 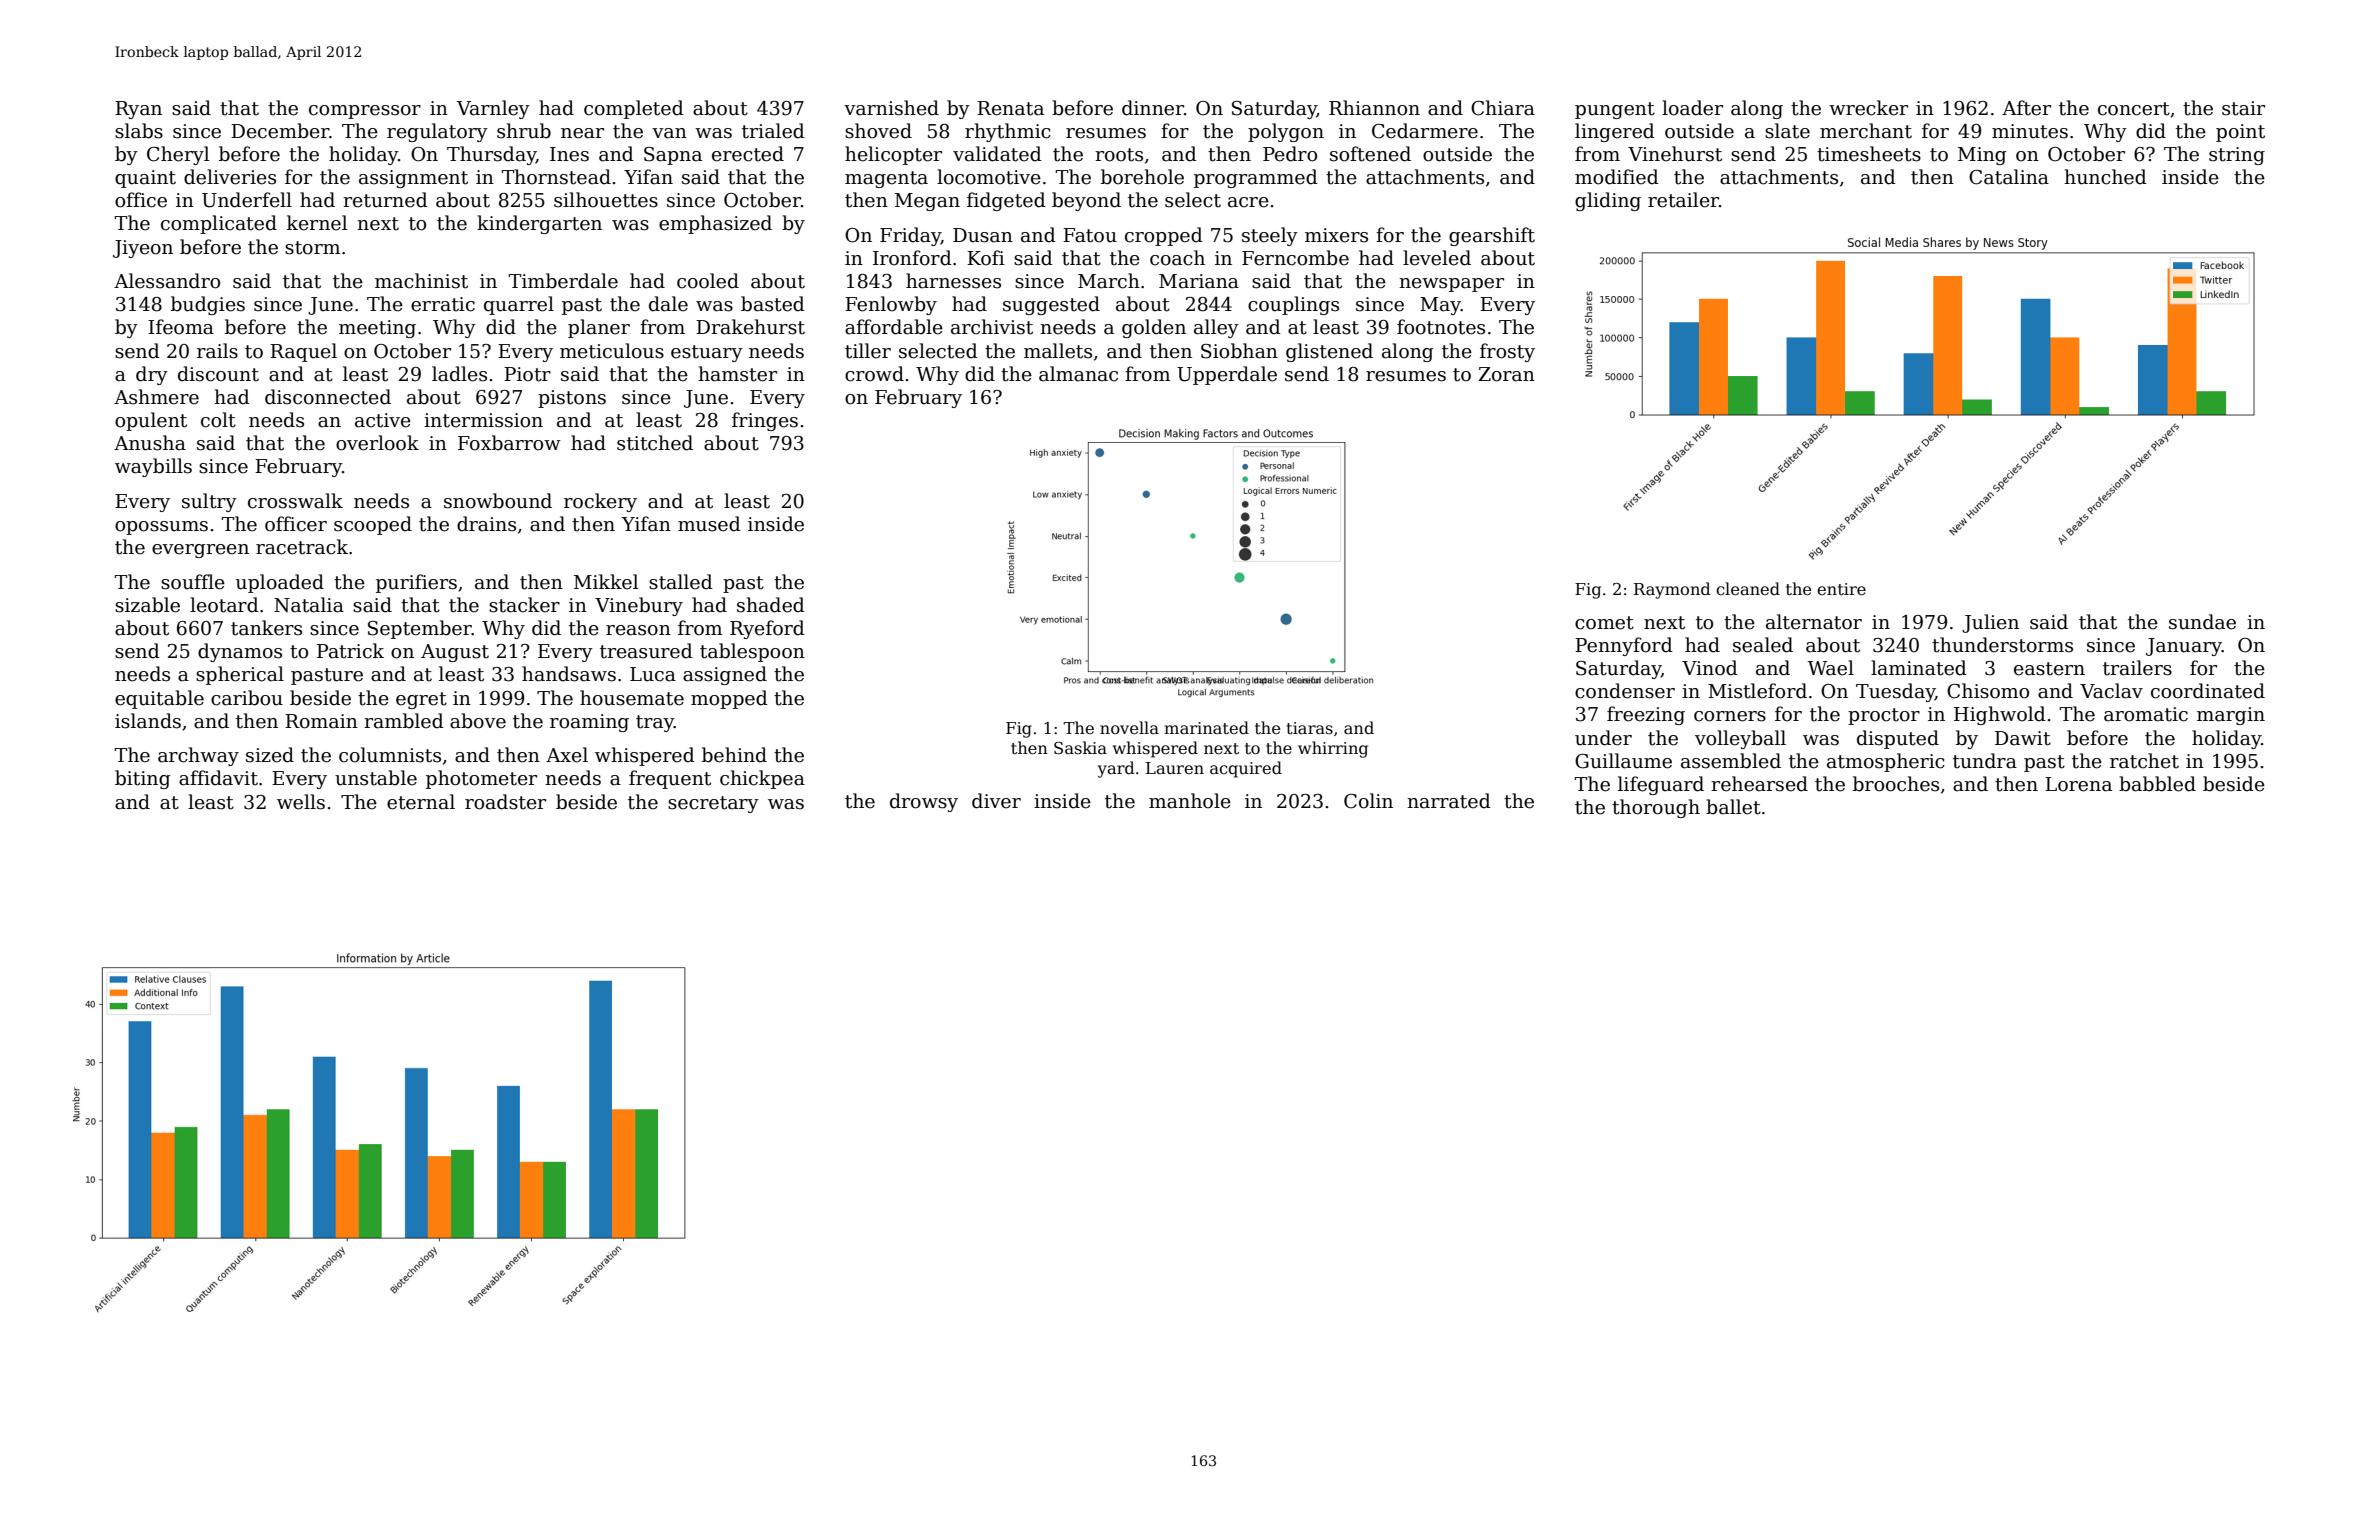 What do you see at coordinates (2105, 177) in the screenshot?
I see `hunched` at bounding box center [2105, 177].
